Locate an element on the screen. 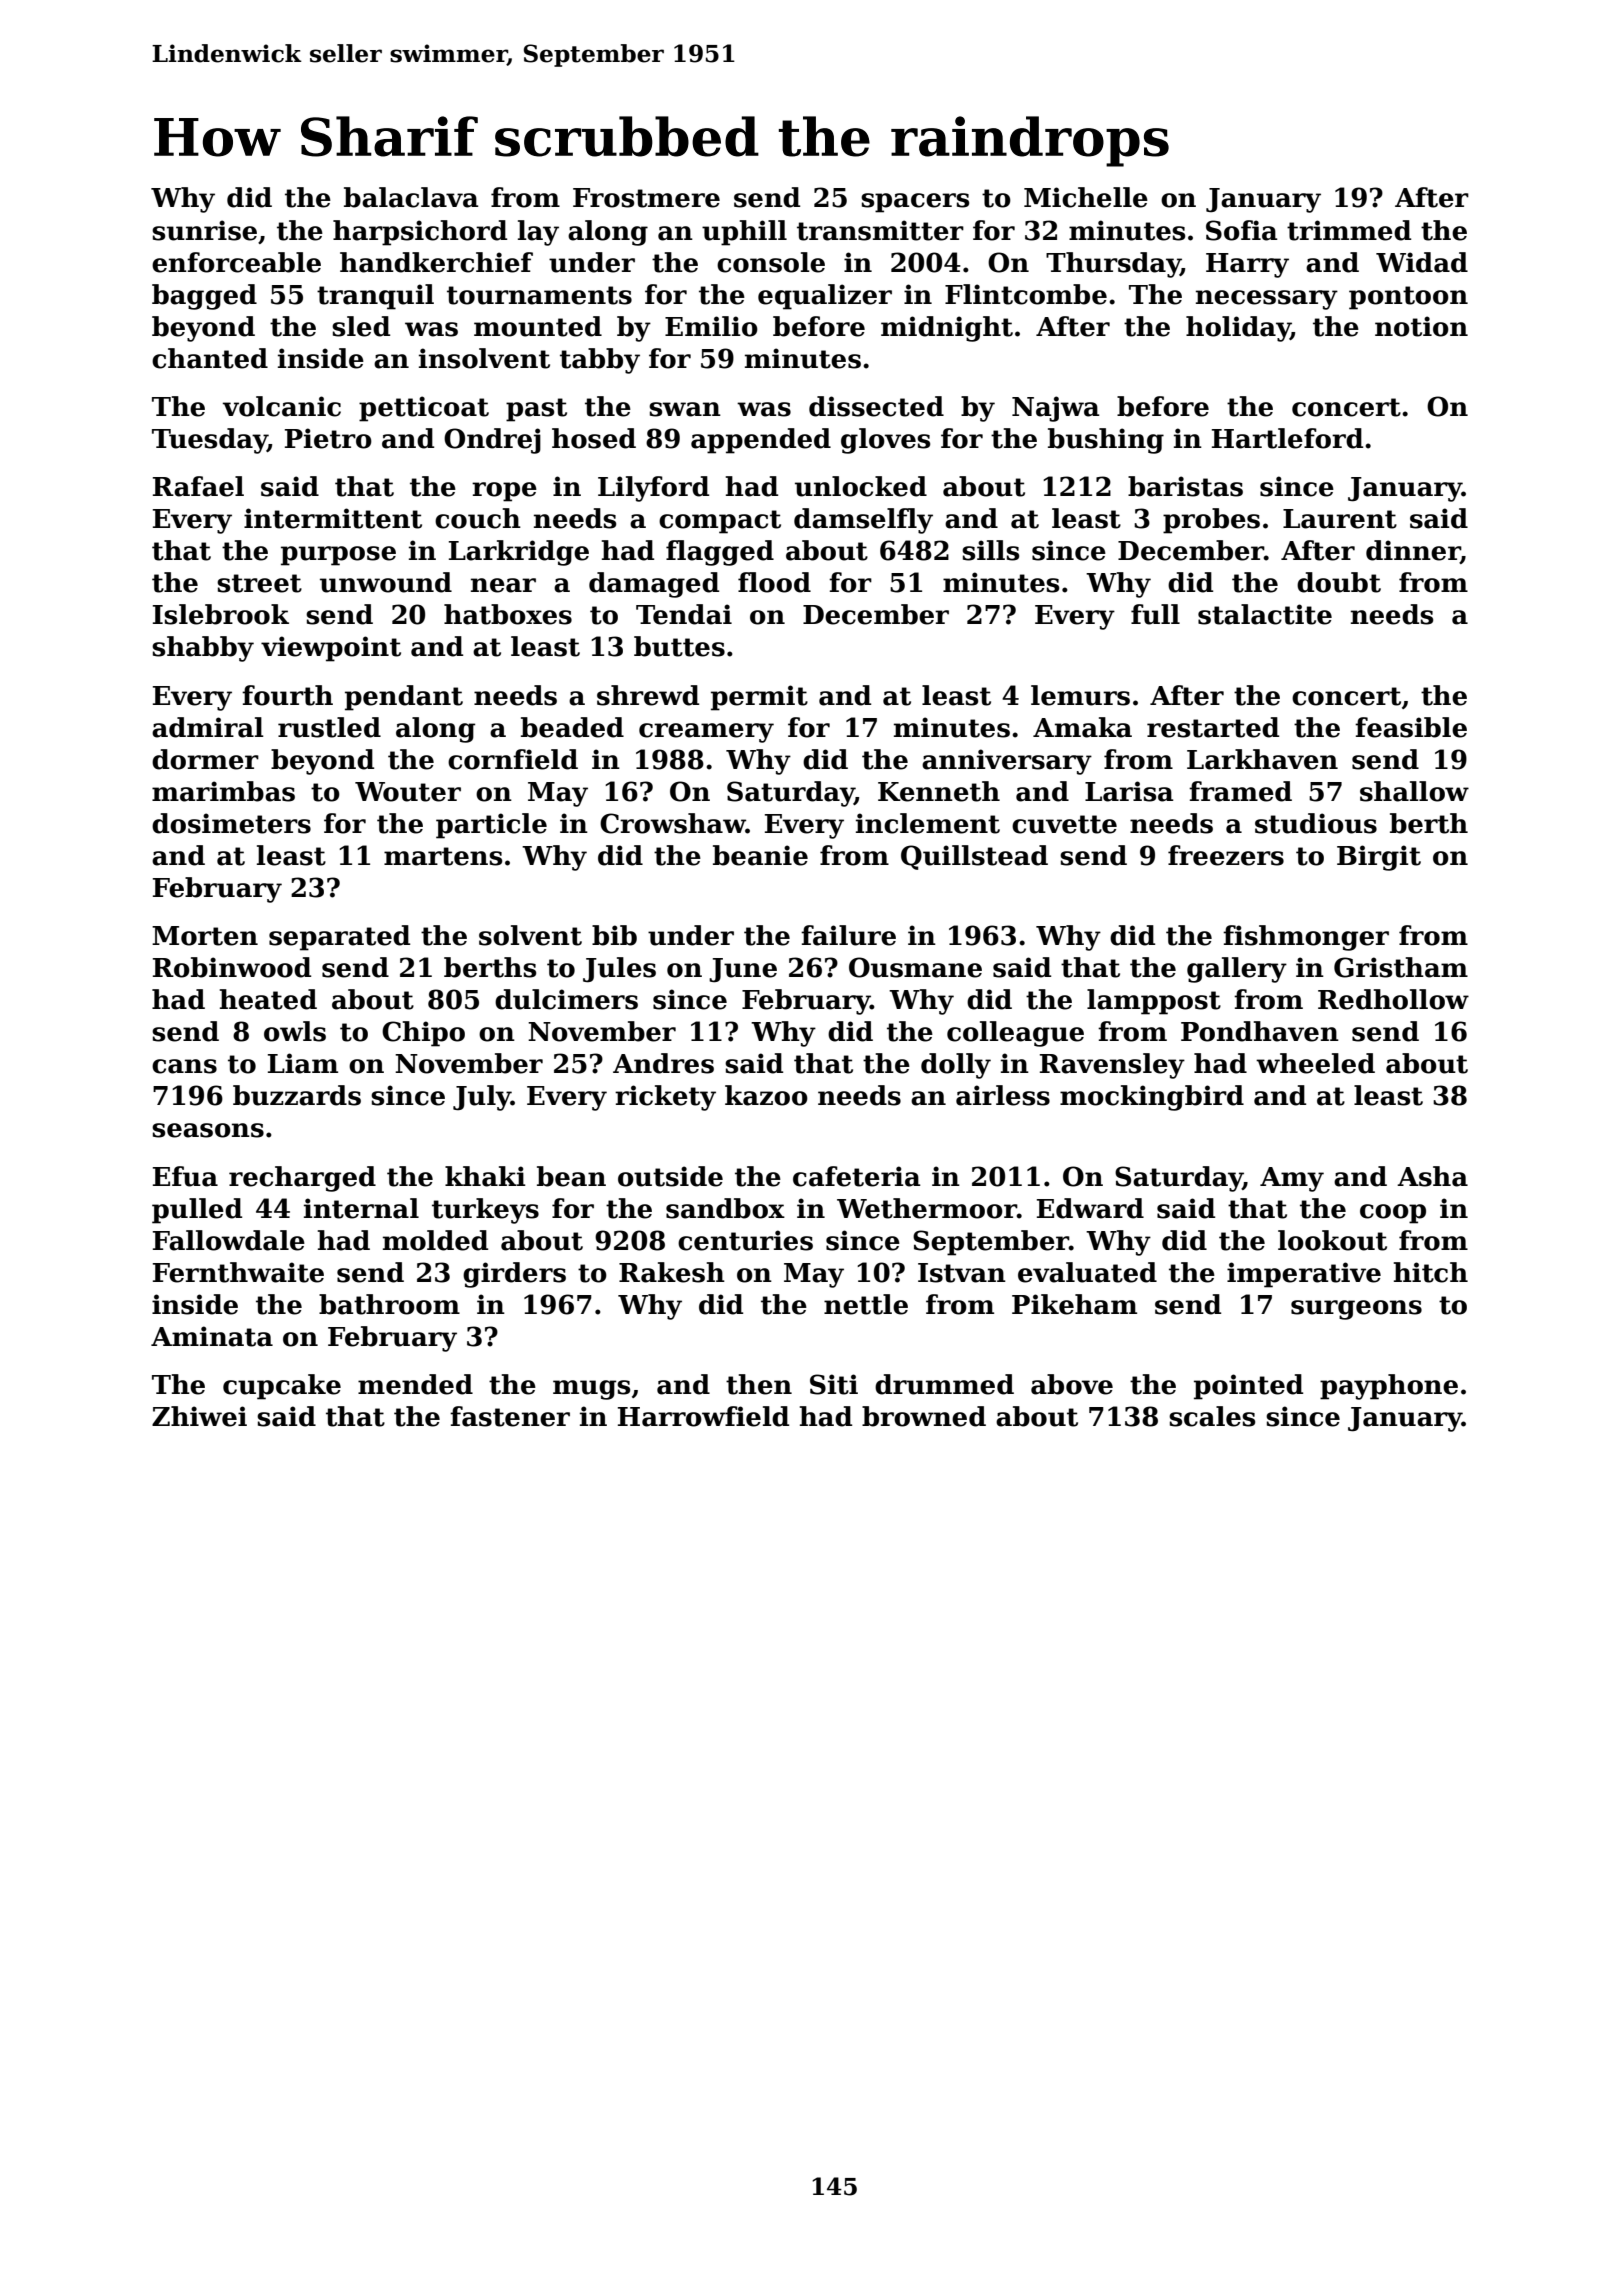  Michelle is located at coordinates (1086, 197).
